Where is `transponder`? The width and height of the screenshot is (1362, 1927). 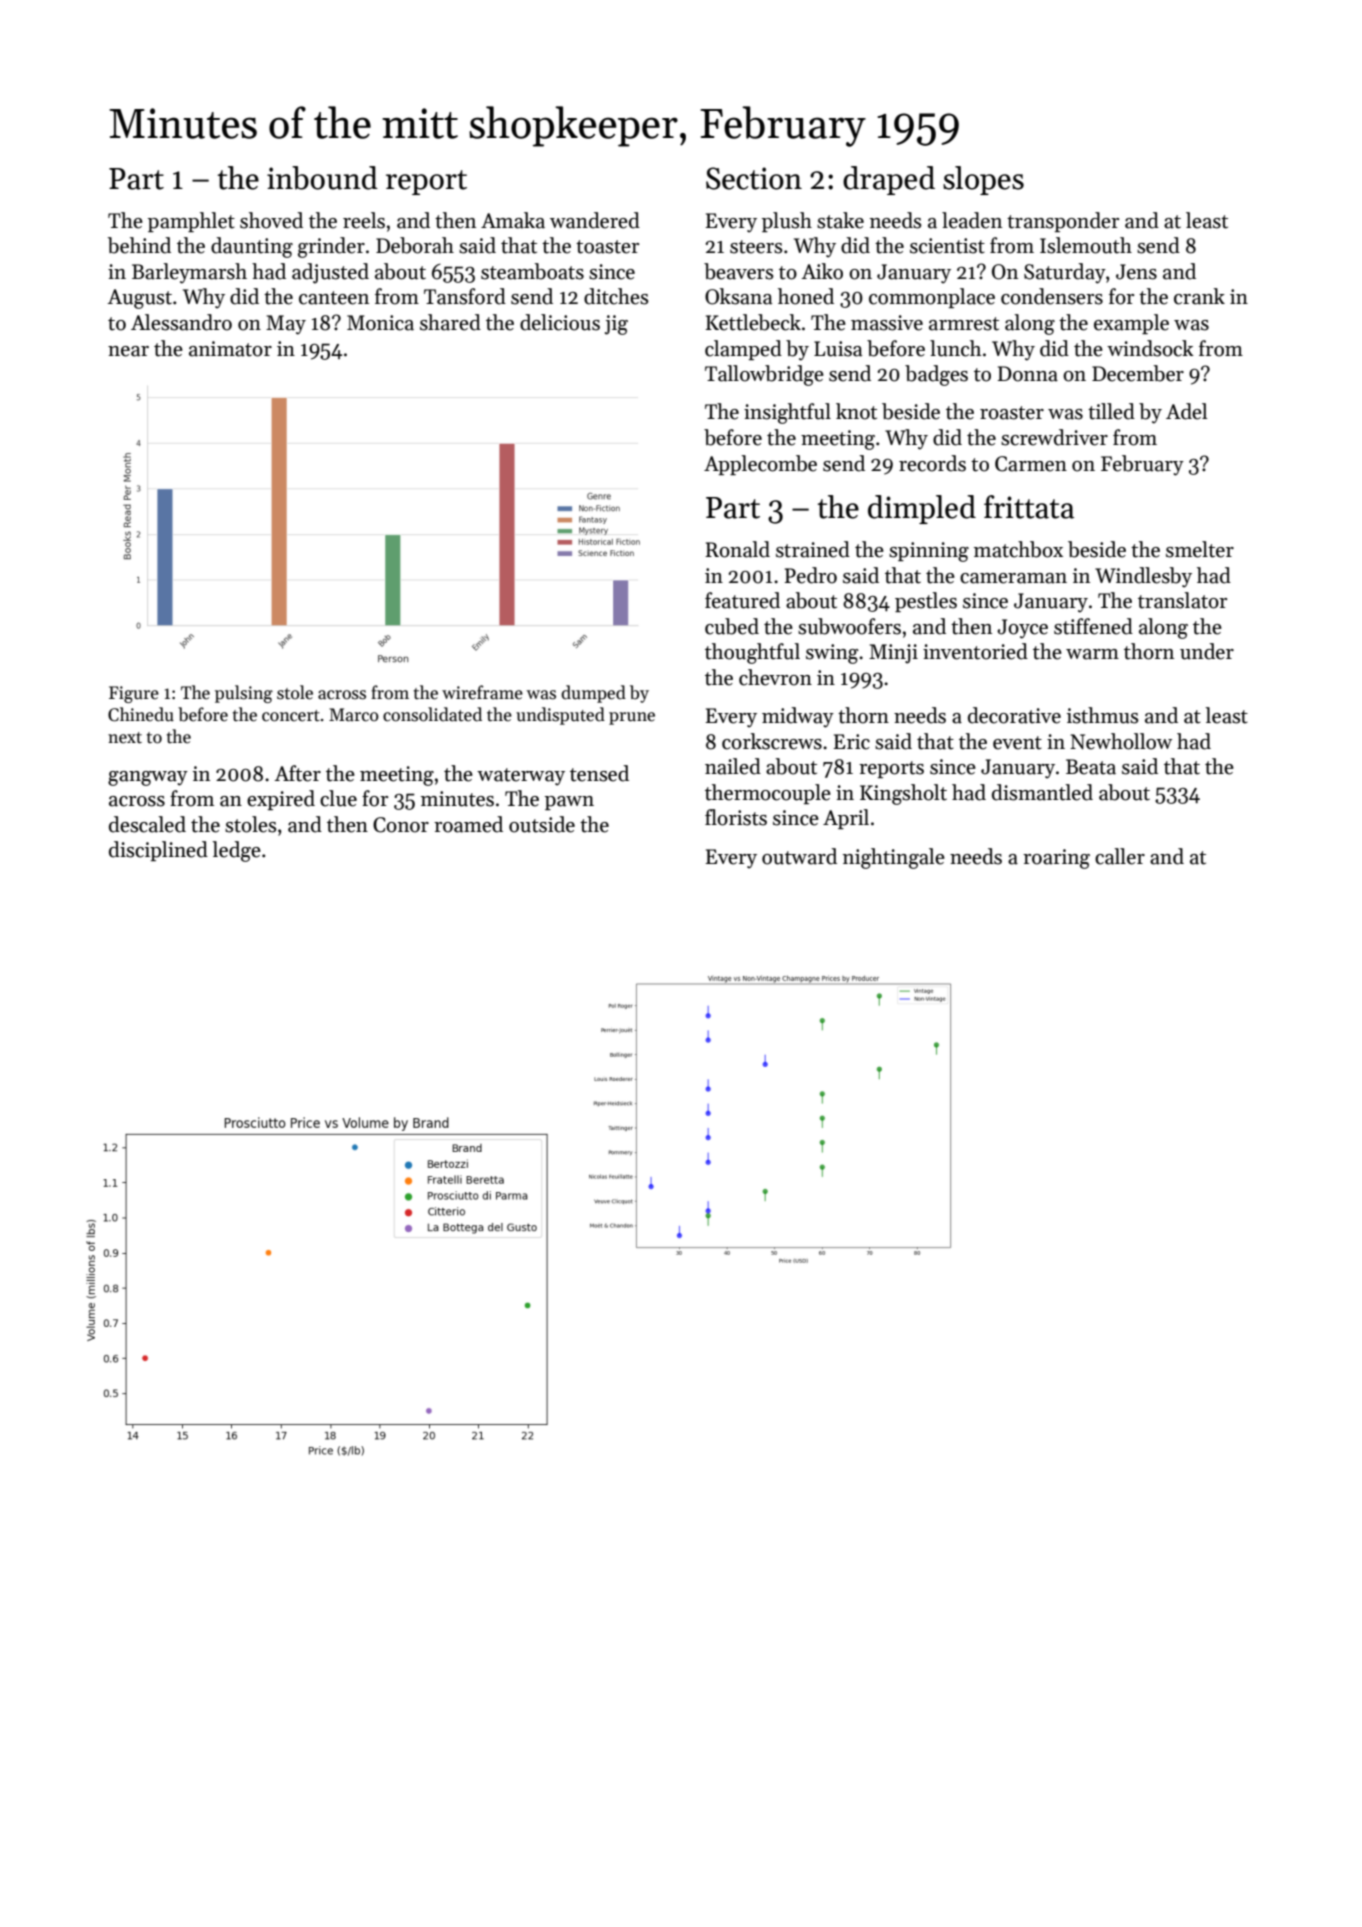 transponder is located at coordinates (1063, 222).
